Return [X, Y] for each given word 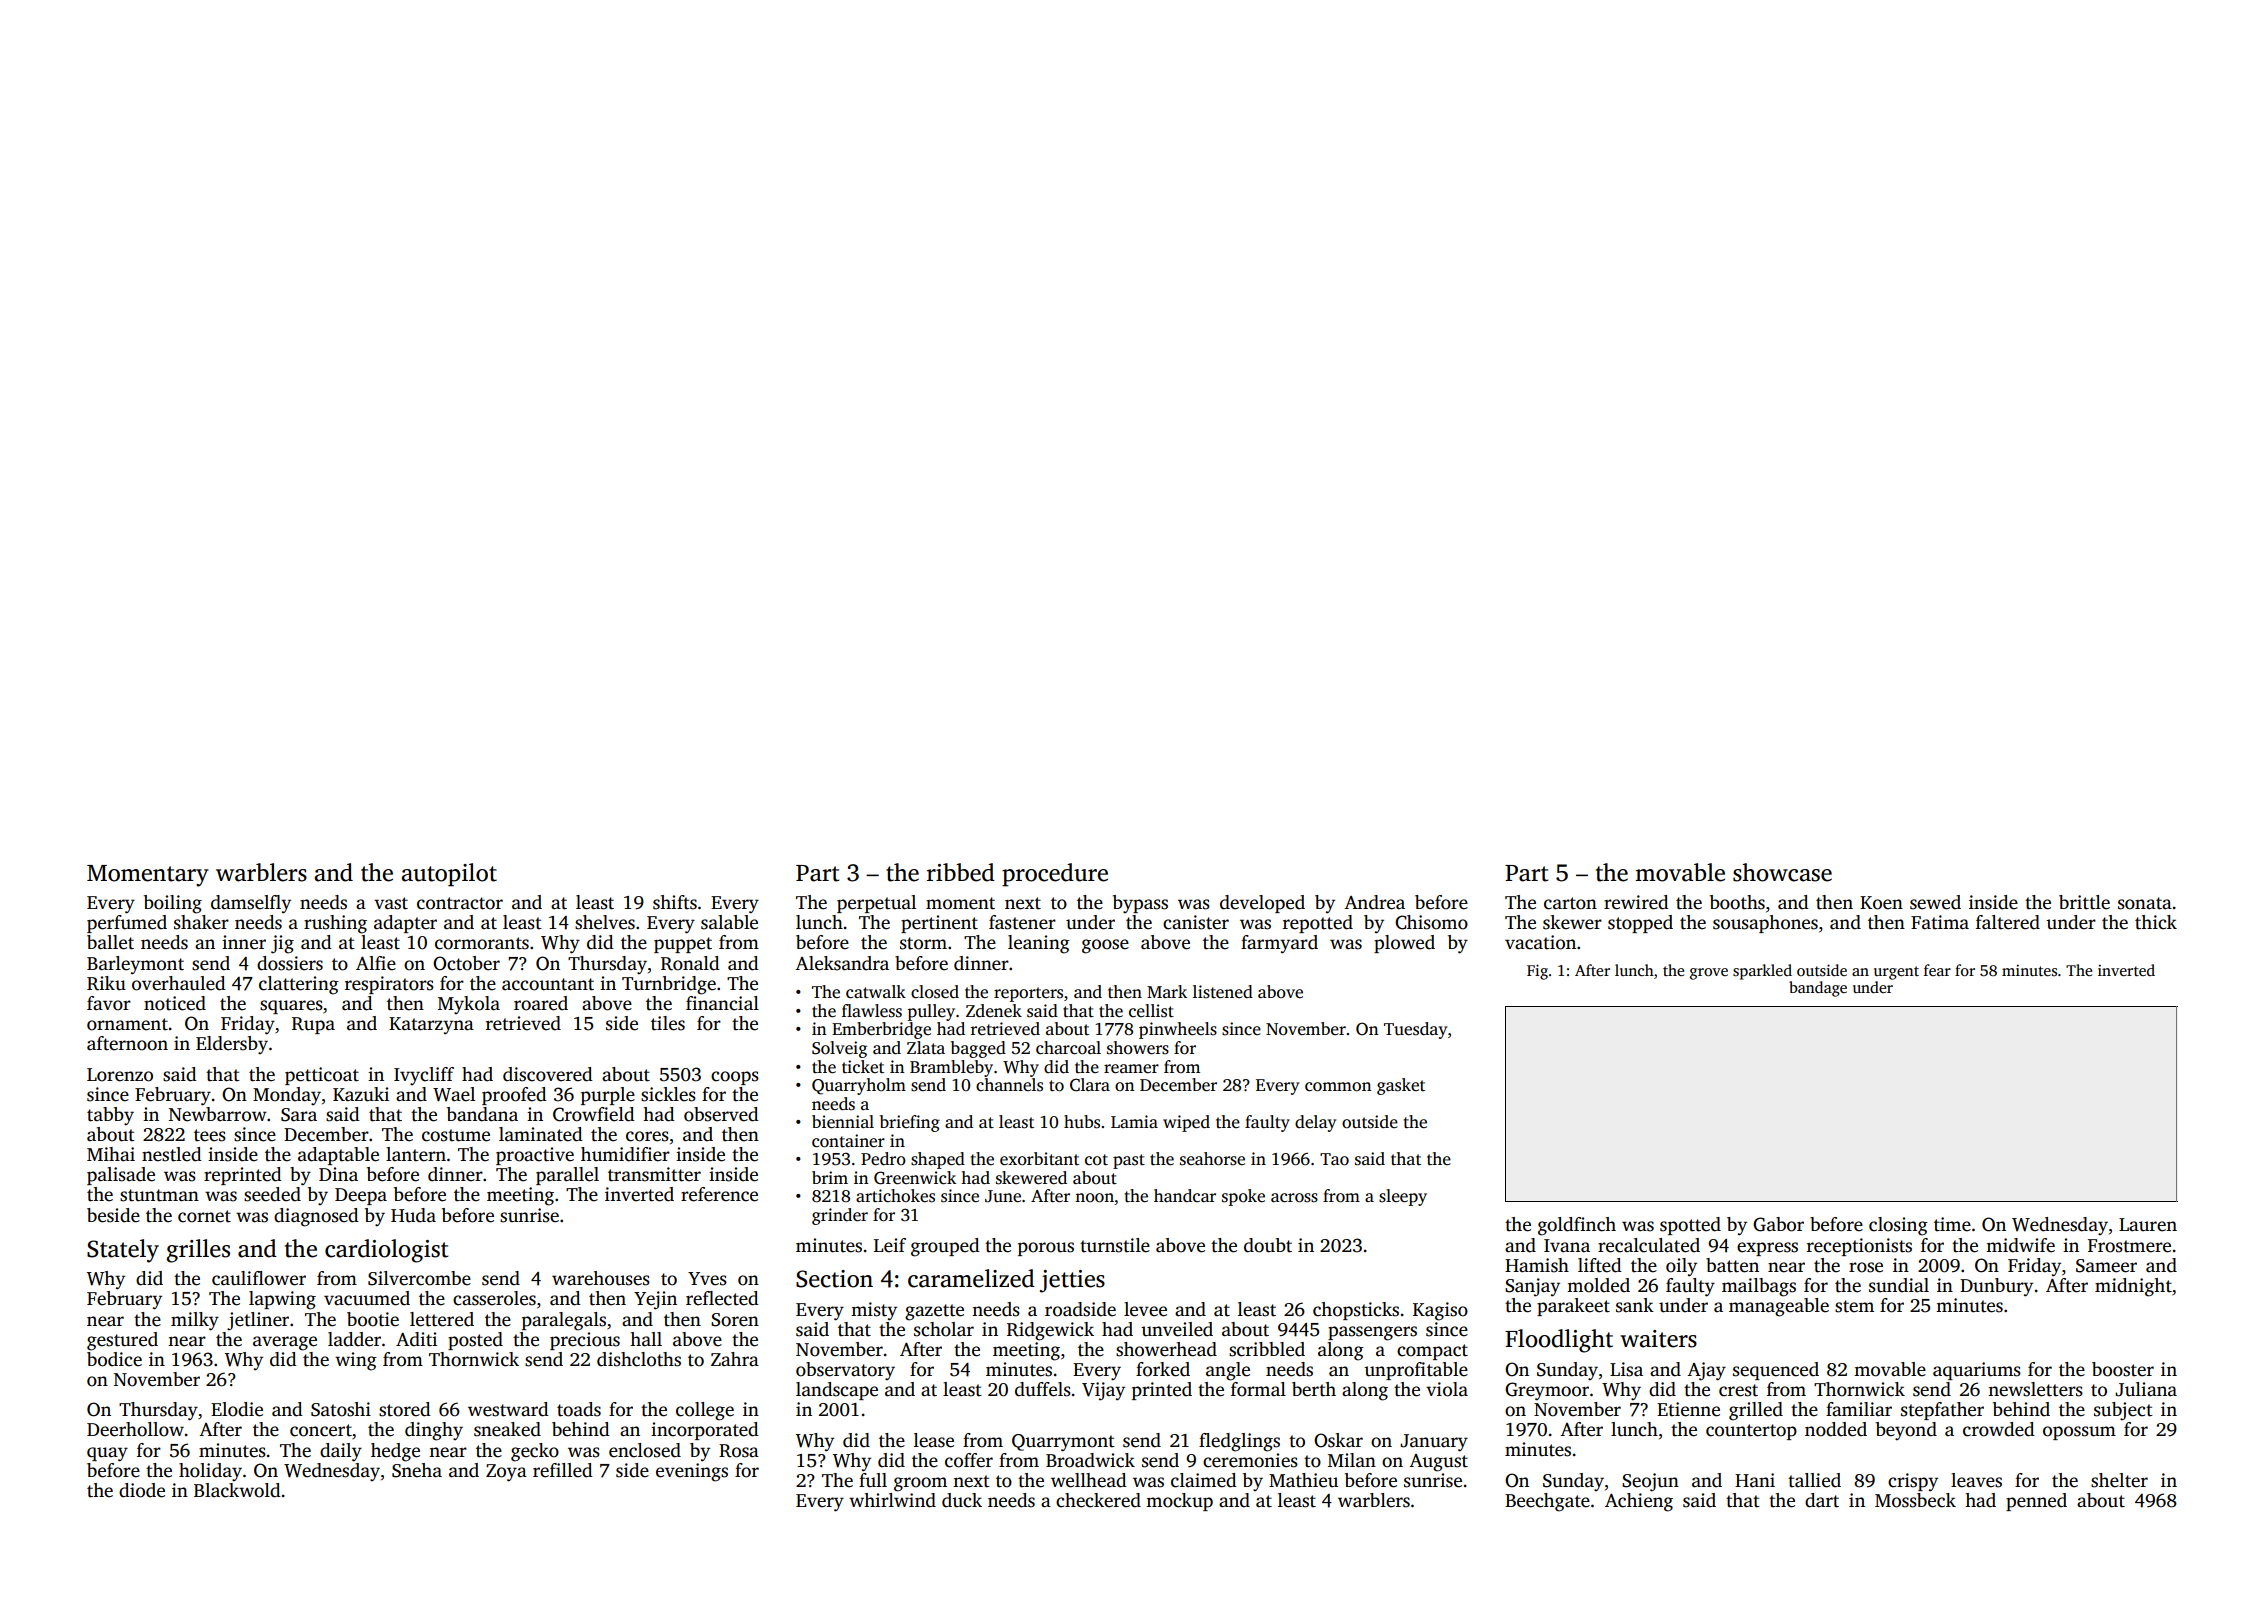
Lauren [2148, 1225]
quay [107, 1454]
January [1434, 1443]
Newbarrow [218, 1114]
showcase [1782, 872]
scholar [944, 1329]
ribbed [961, 872]
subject [2123, 1411]
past [1129, 1161]
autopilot [449, 875]
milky [195, 1321]
